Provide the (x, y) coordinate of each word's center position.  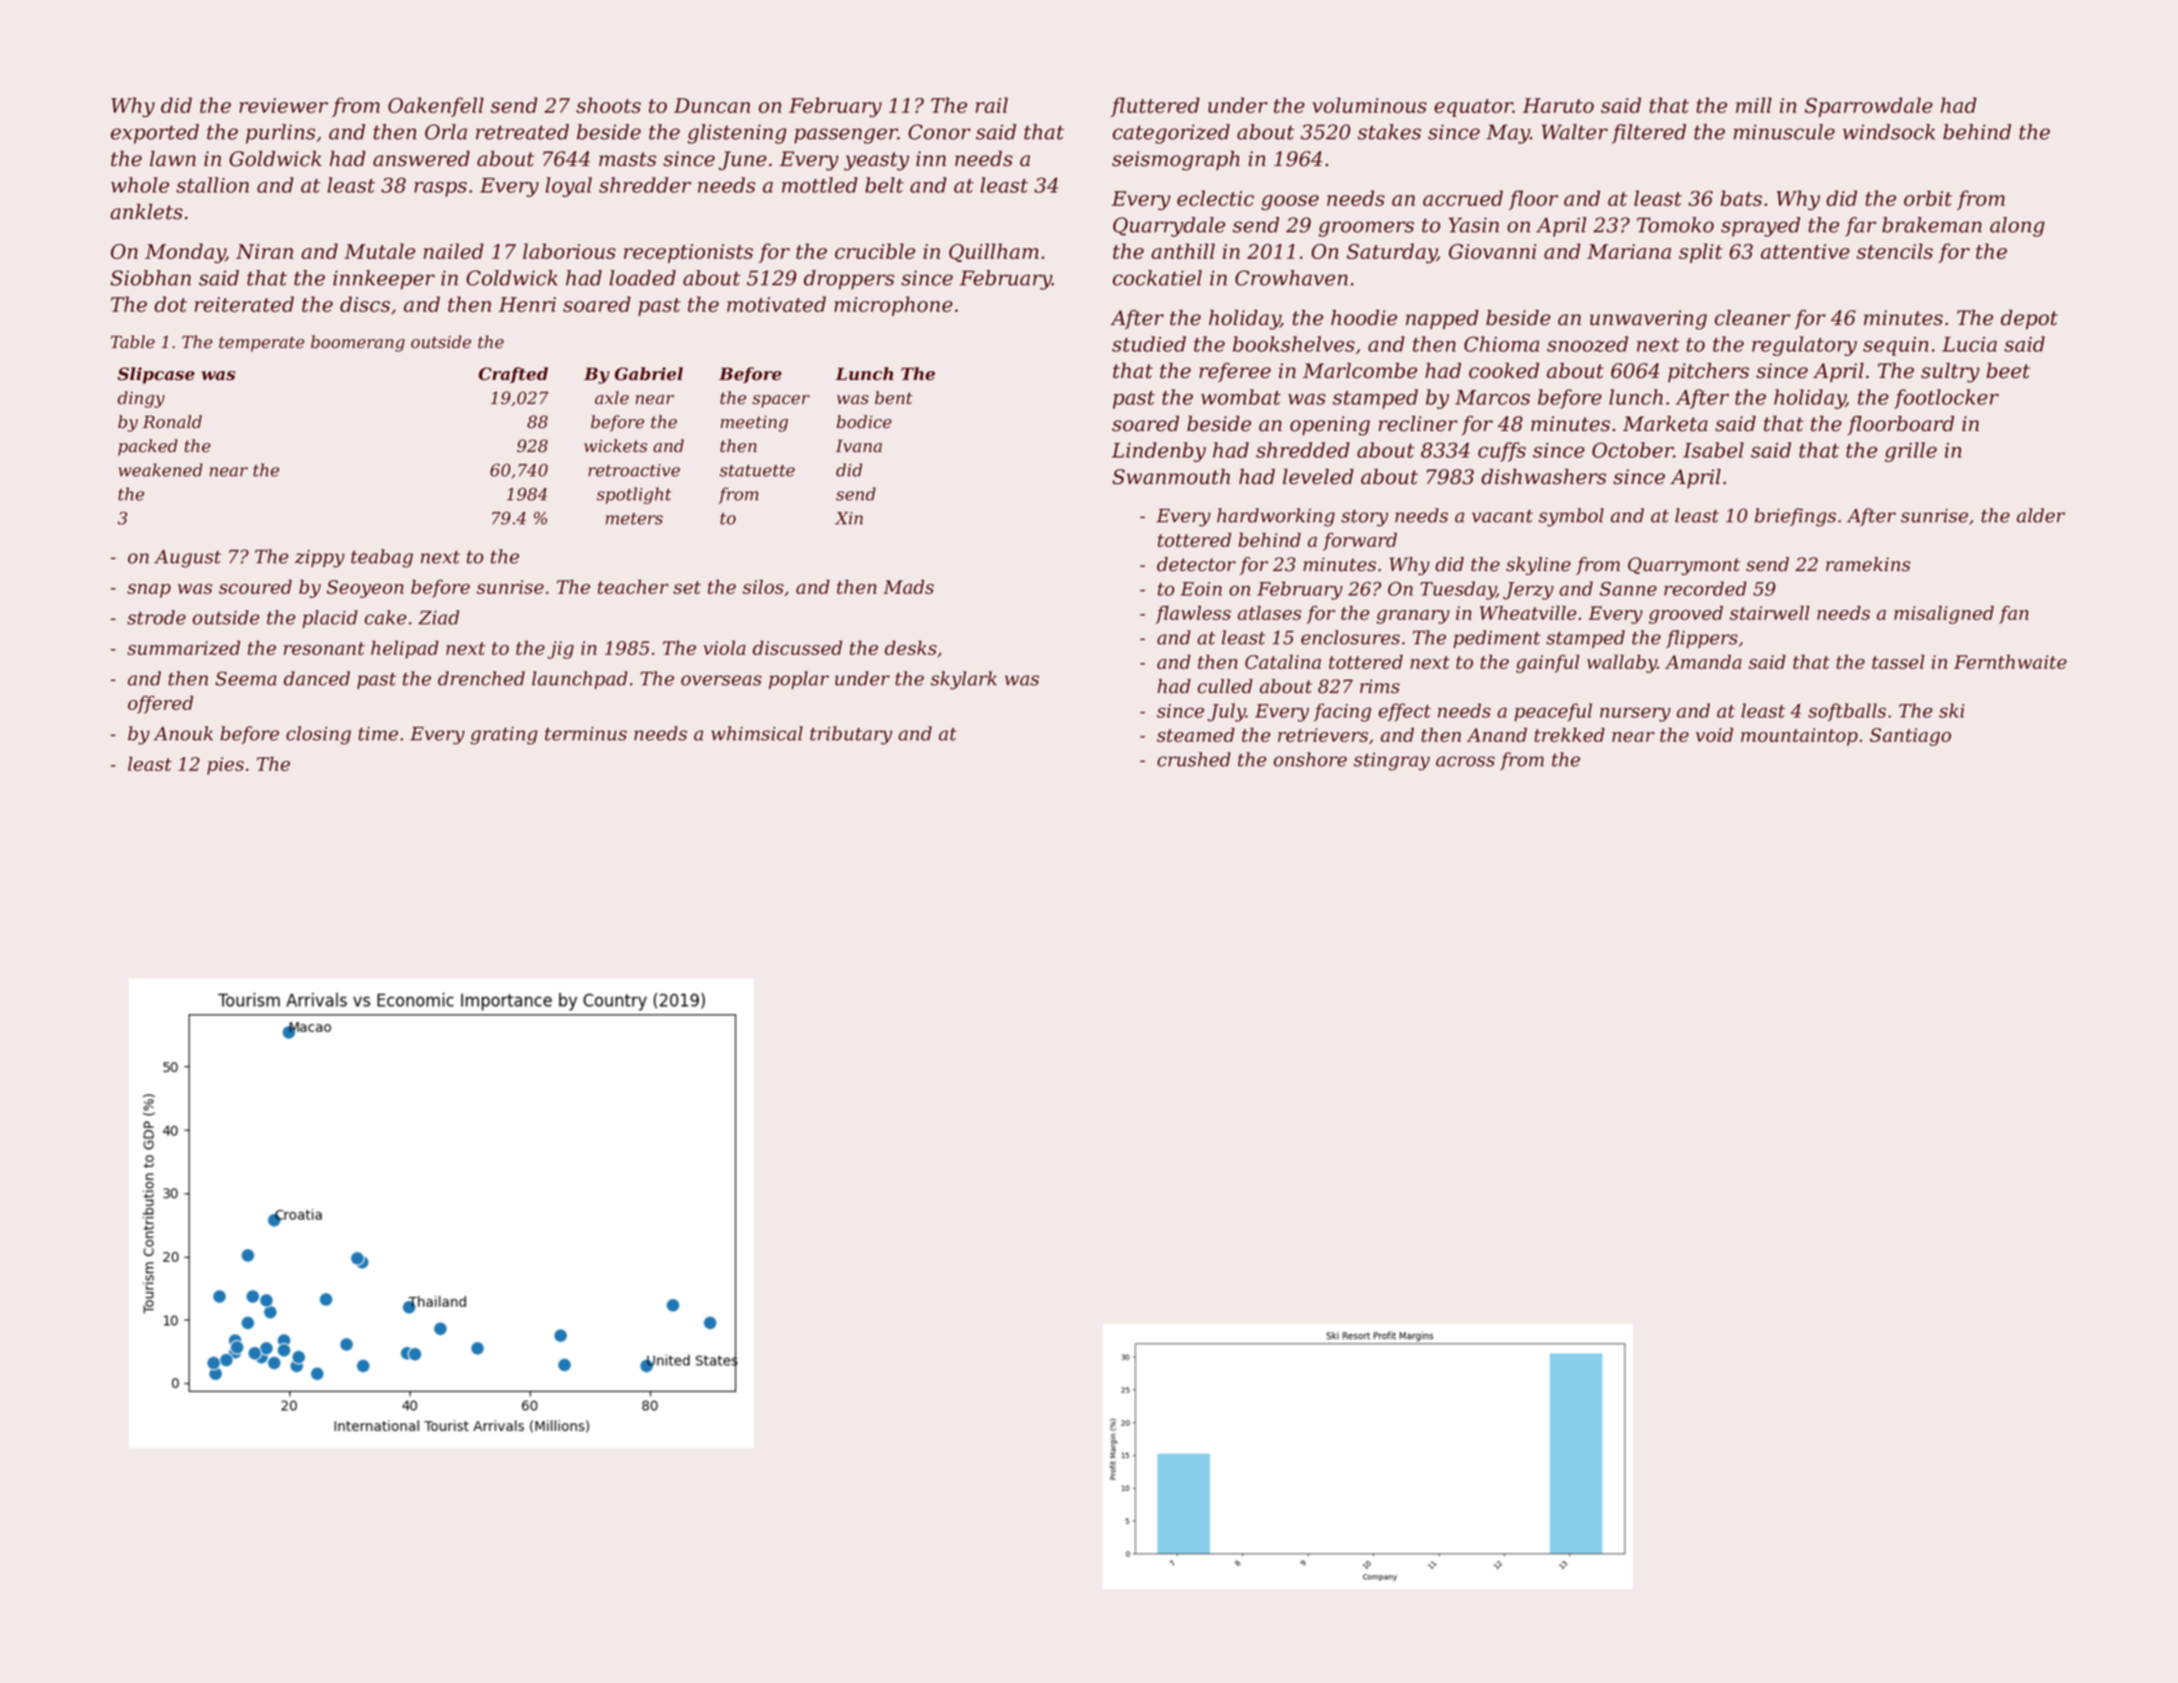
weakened (161, 470)
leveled (1318, 477)
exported (155, 134)
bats (1741, 198)
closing (318, 735)
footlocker (1946, 399)
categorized (1171, 134)
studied (1149, 344)
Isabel (1713, 450)
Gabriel (649, 374)
